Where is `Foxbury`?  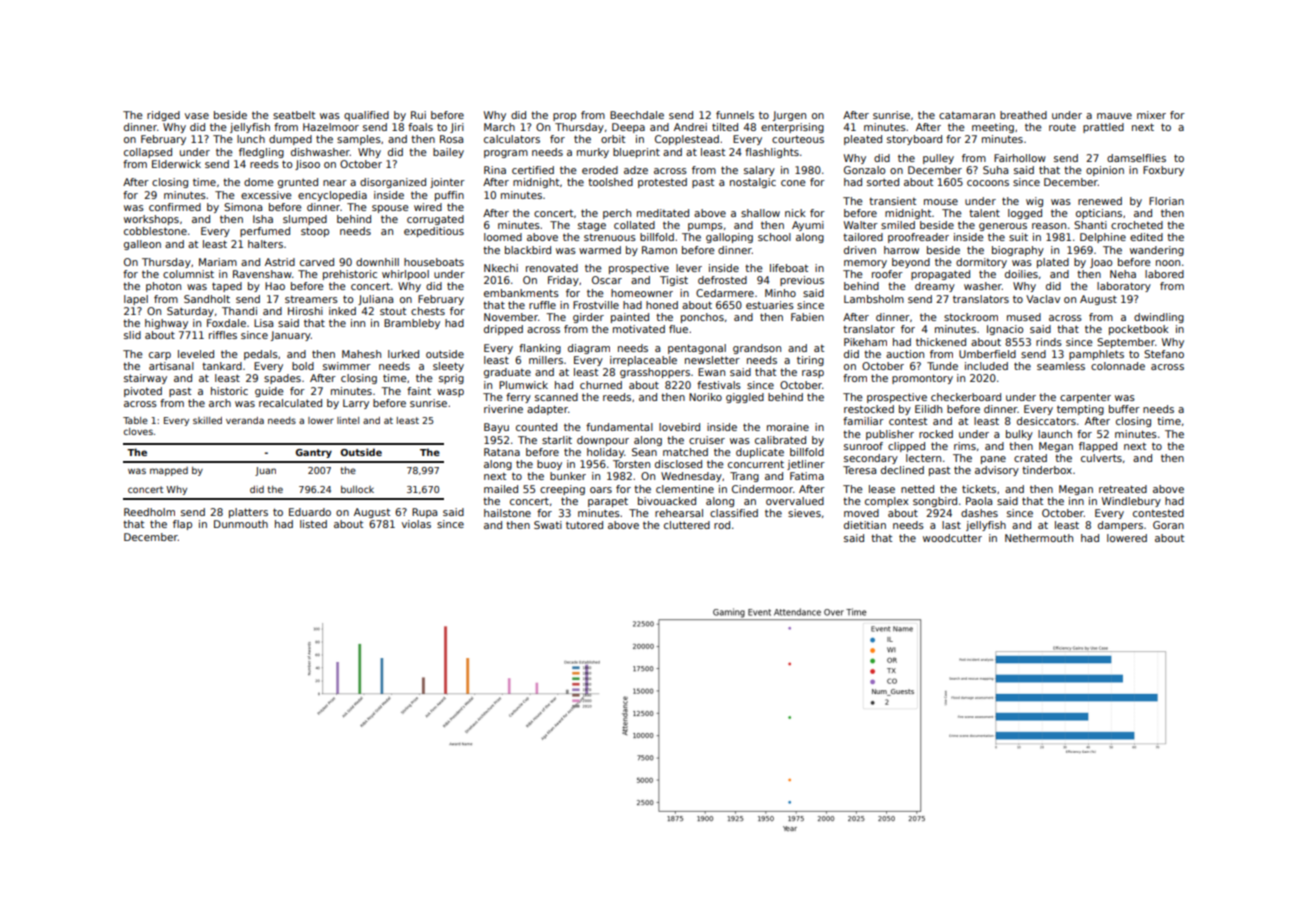
Foxbury is located at coordinates (1163, 171).
